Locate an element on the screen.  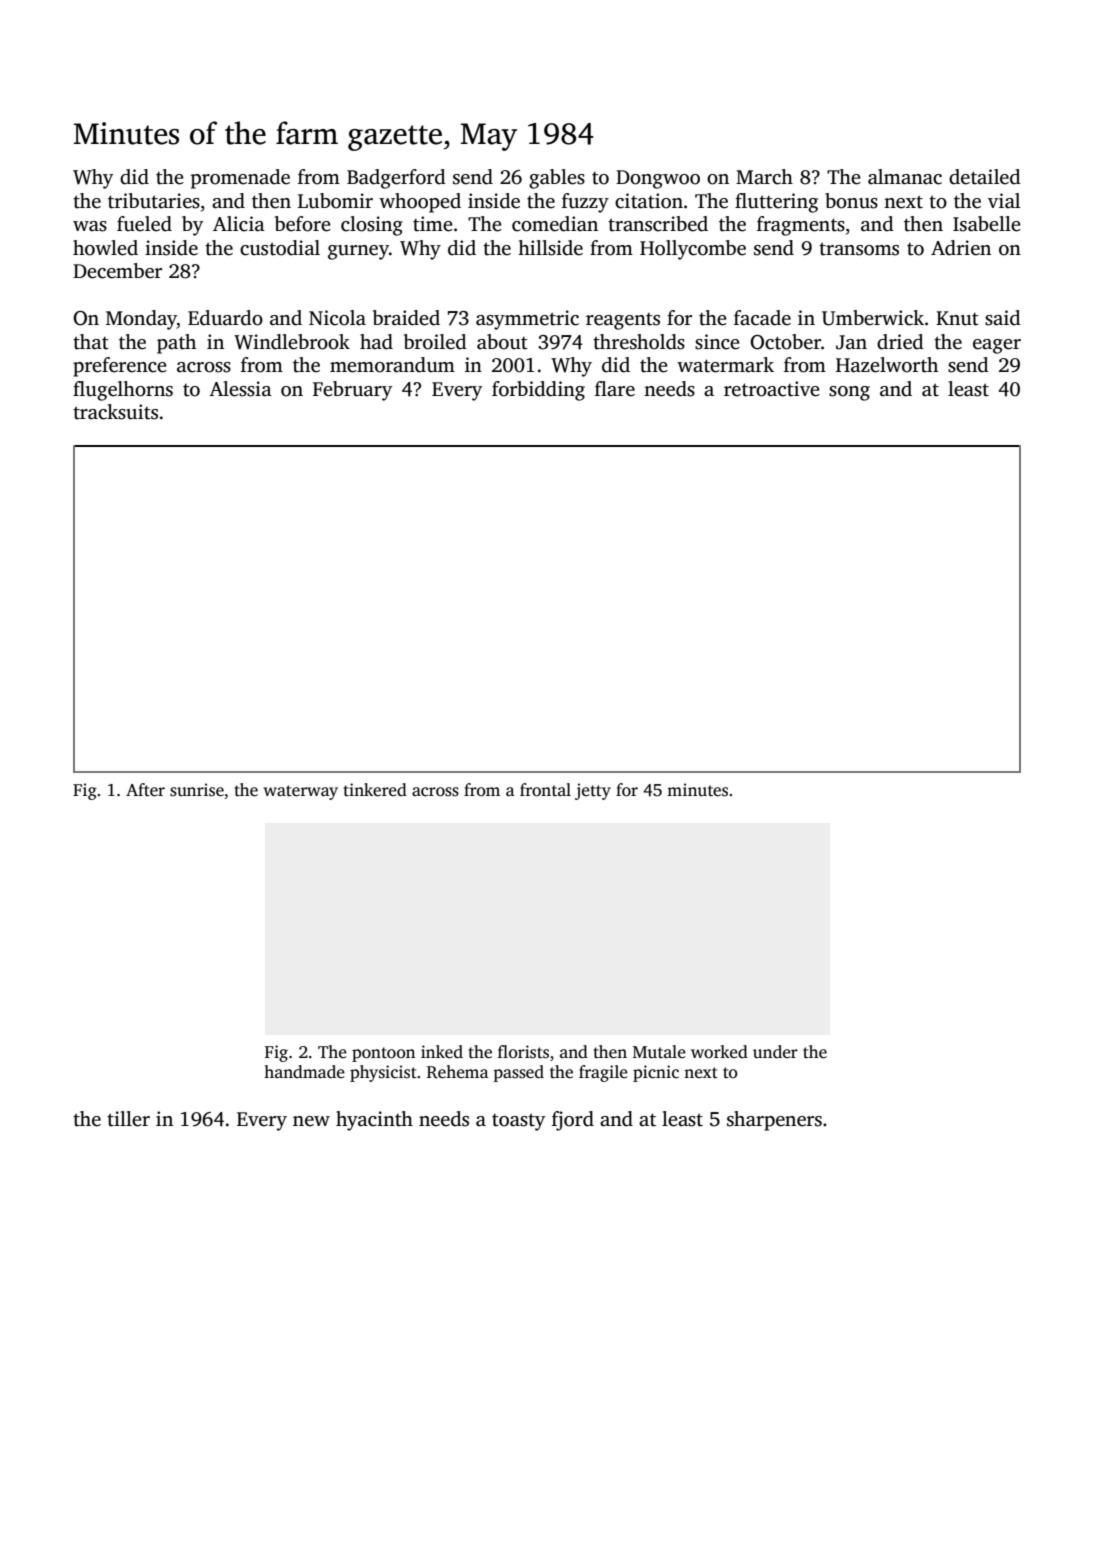
Alessia is located at coordinates (240, 389).
